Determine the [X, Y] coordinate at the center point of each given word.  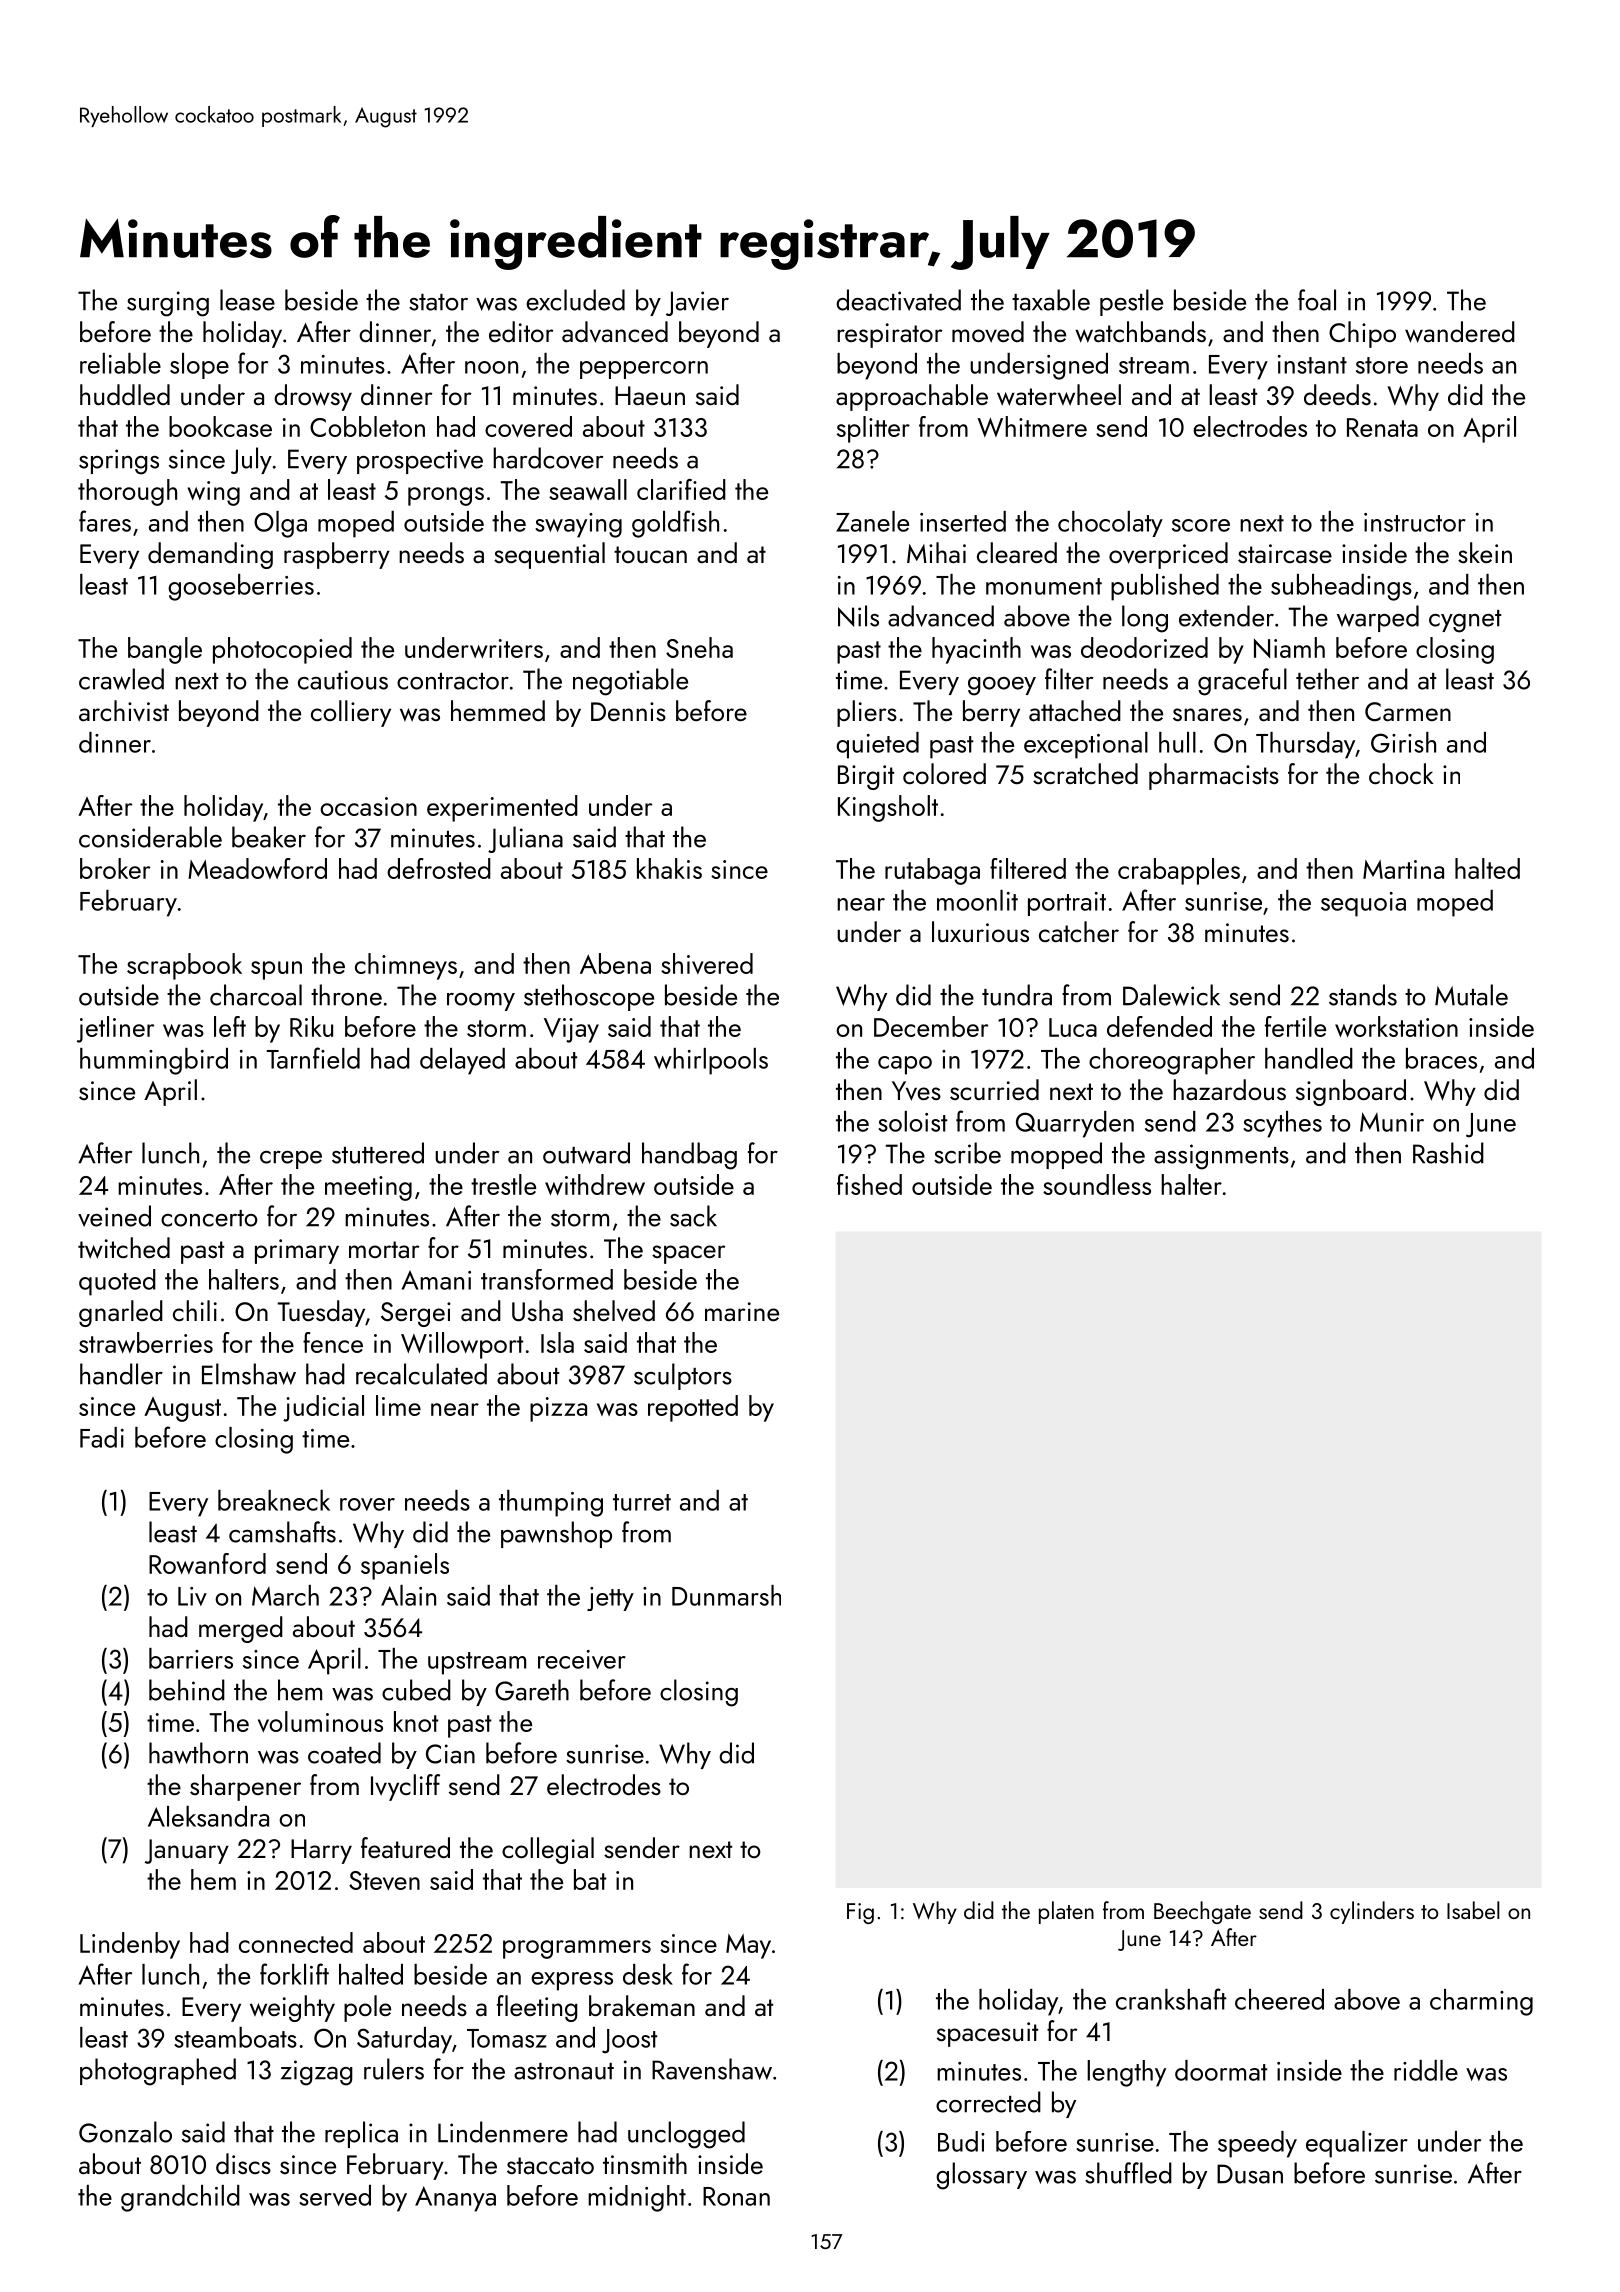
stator [438, 302]
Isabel [1473, 1910]
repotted [693, 1408]
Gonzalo [125, 2132]
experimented [502, 808]
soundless [1097, 1184]
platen [1066, 1912]
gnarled [121, 1313]
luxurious [980, 931]
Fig [860, 1913]
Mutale [1471, 995]
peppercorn [644, 370]
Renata [1382, 427]
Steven [384, 1880]
